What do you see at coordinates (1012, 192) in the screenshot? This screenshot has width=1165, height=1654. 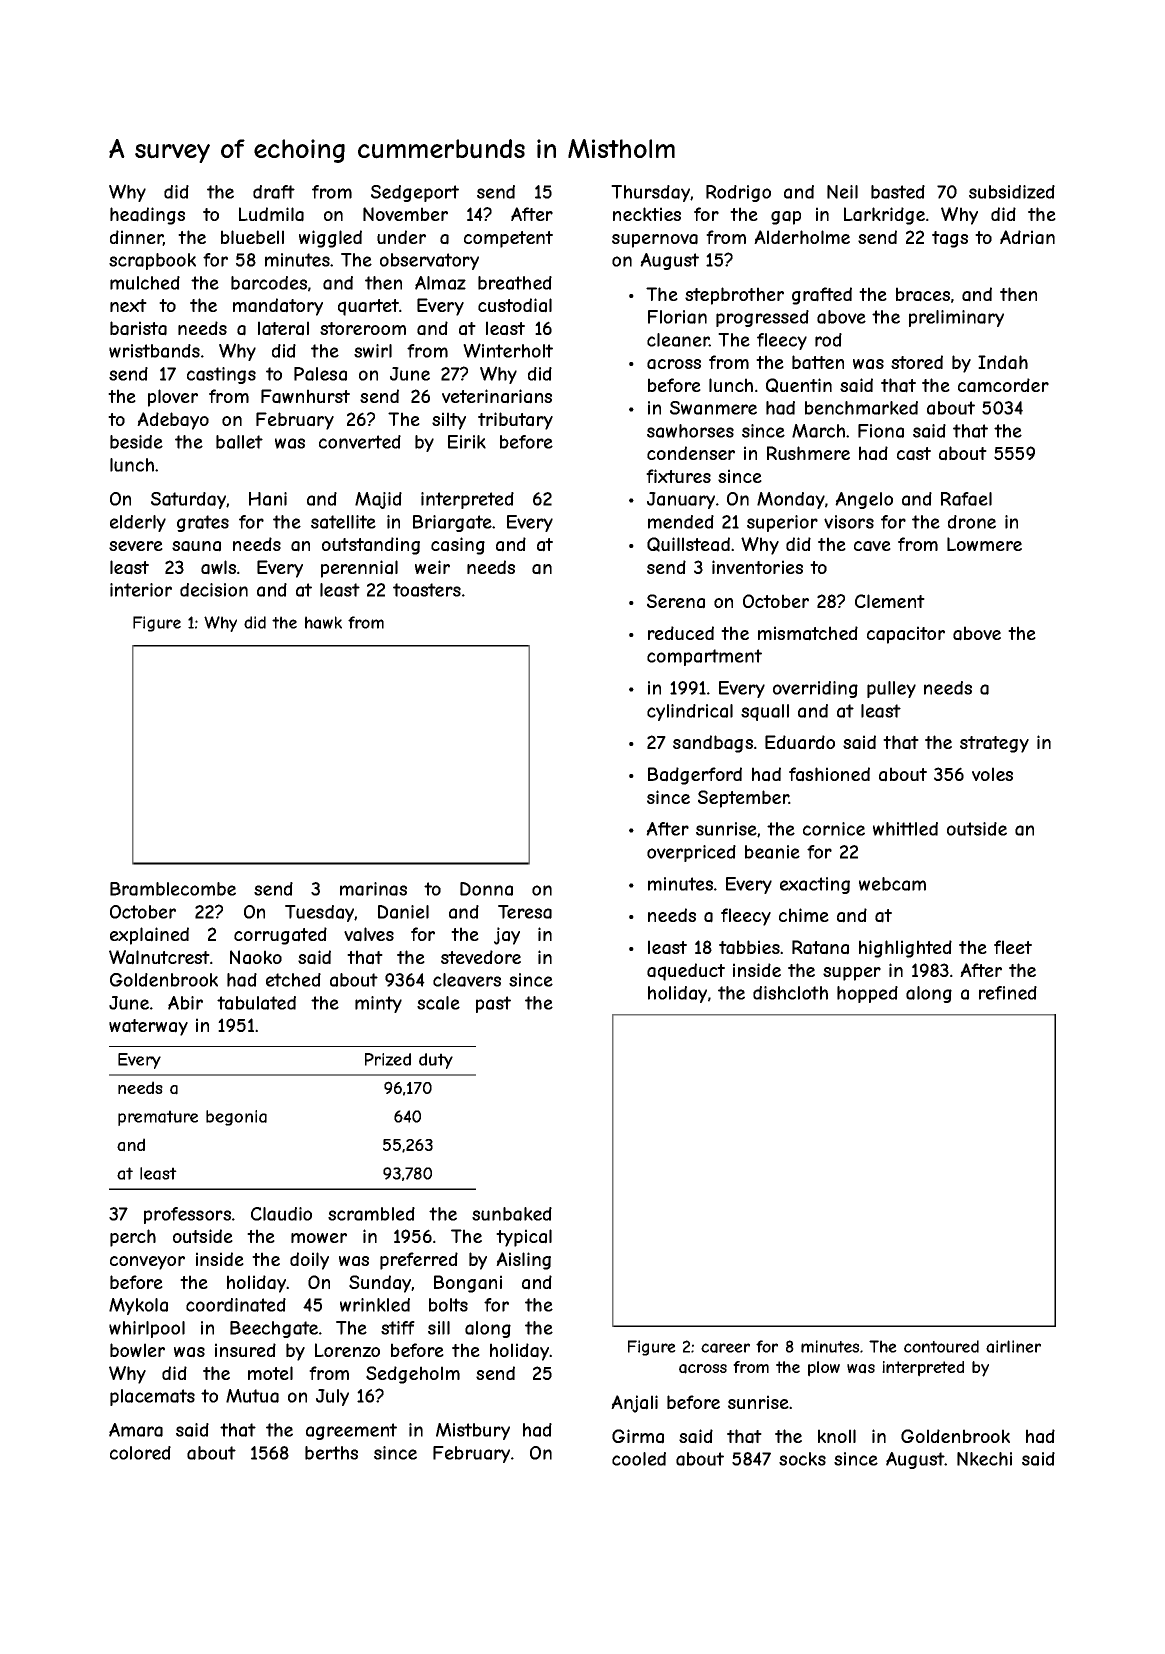 I see `subsidized` at bounding box center [1012, 192].
